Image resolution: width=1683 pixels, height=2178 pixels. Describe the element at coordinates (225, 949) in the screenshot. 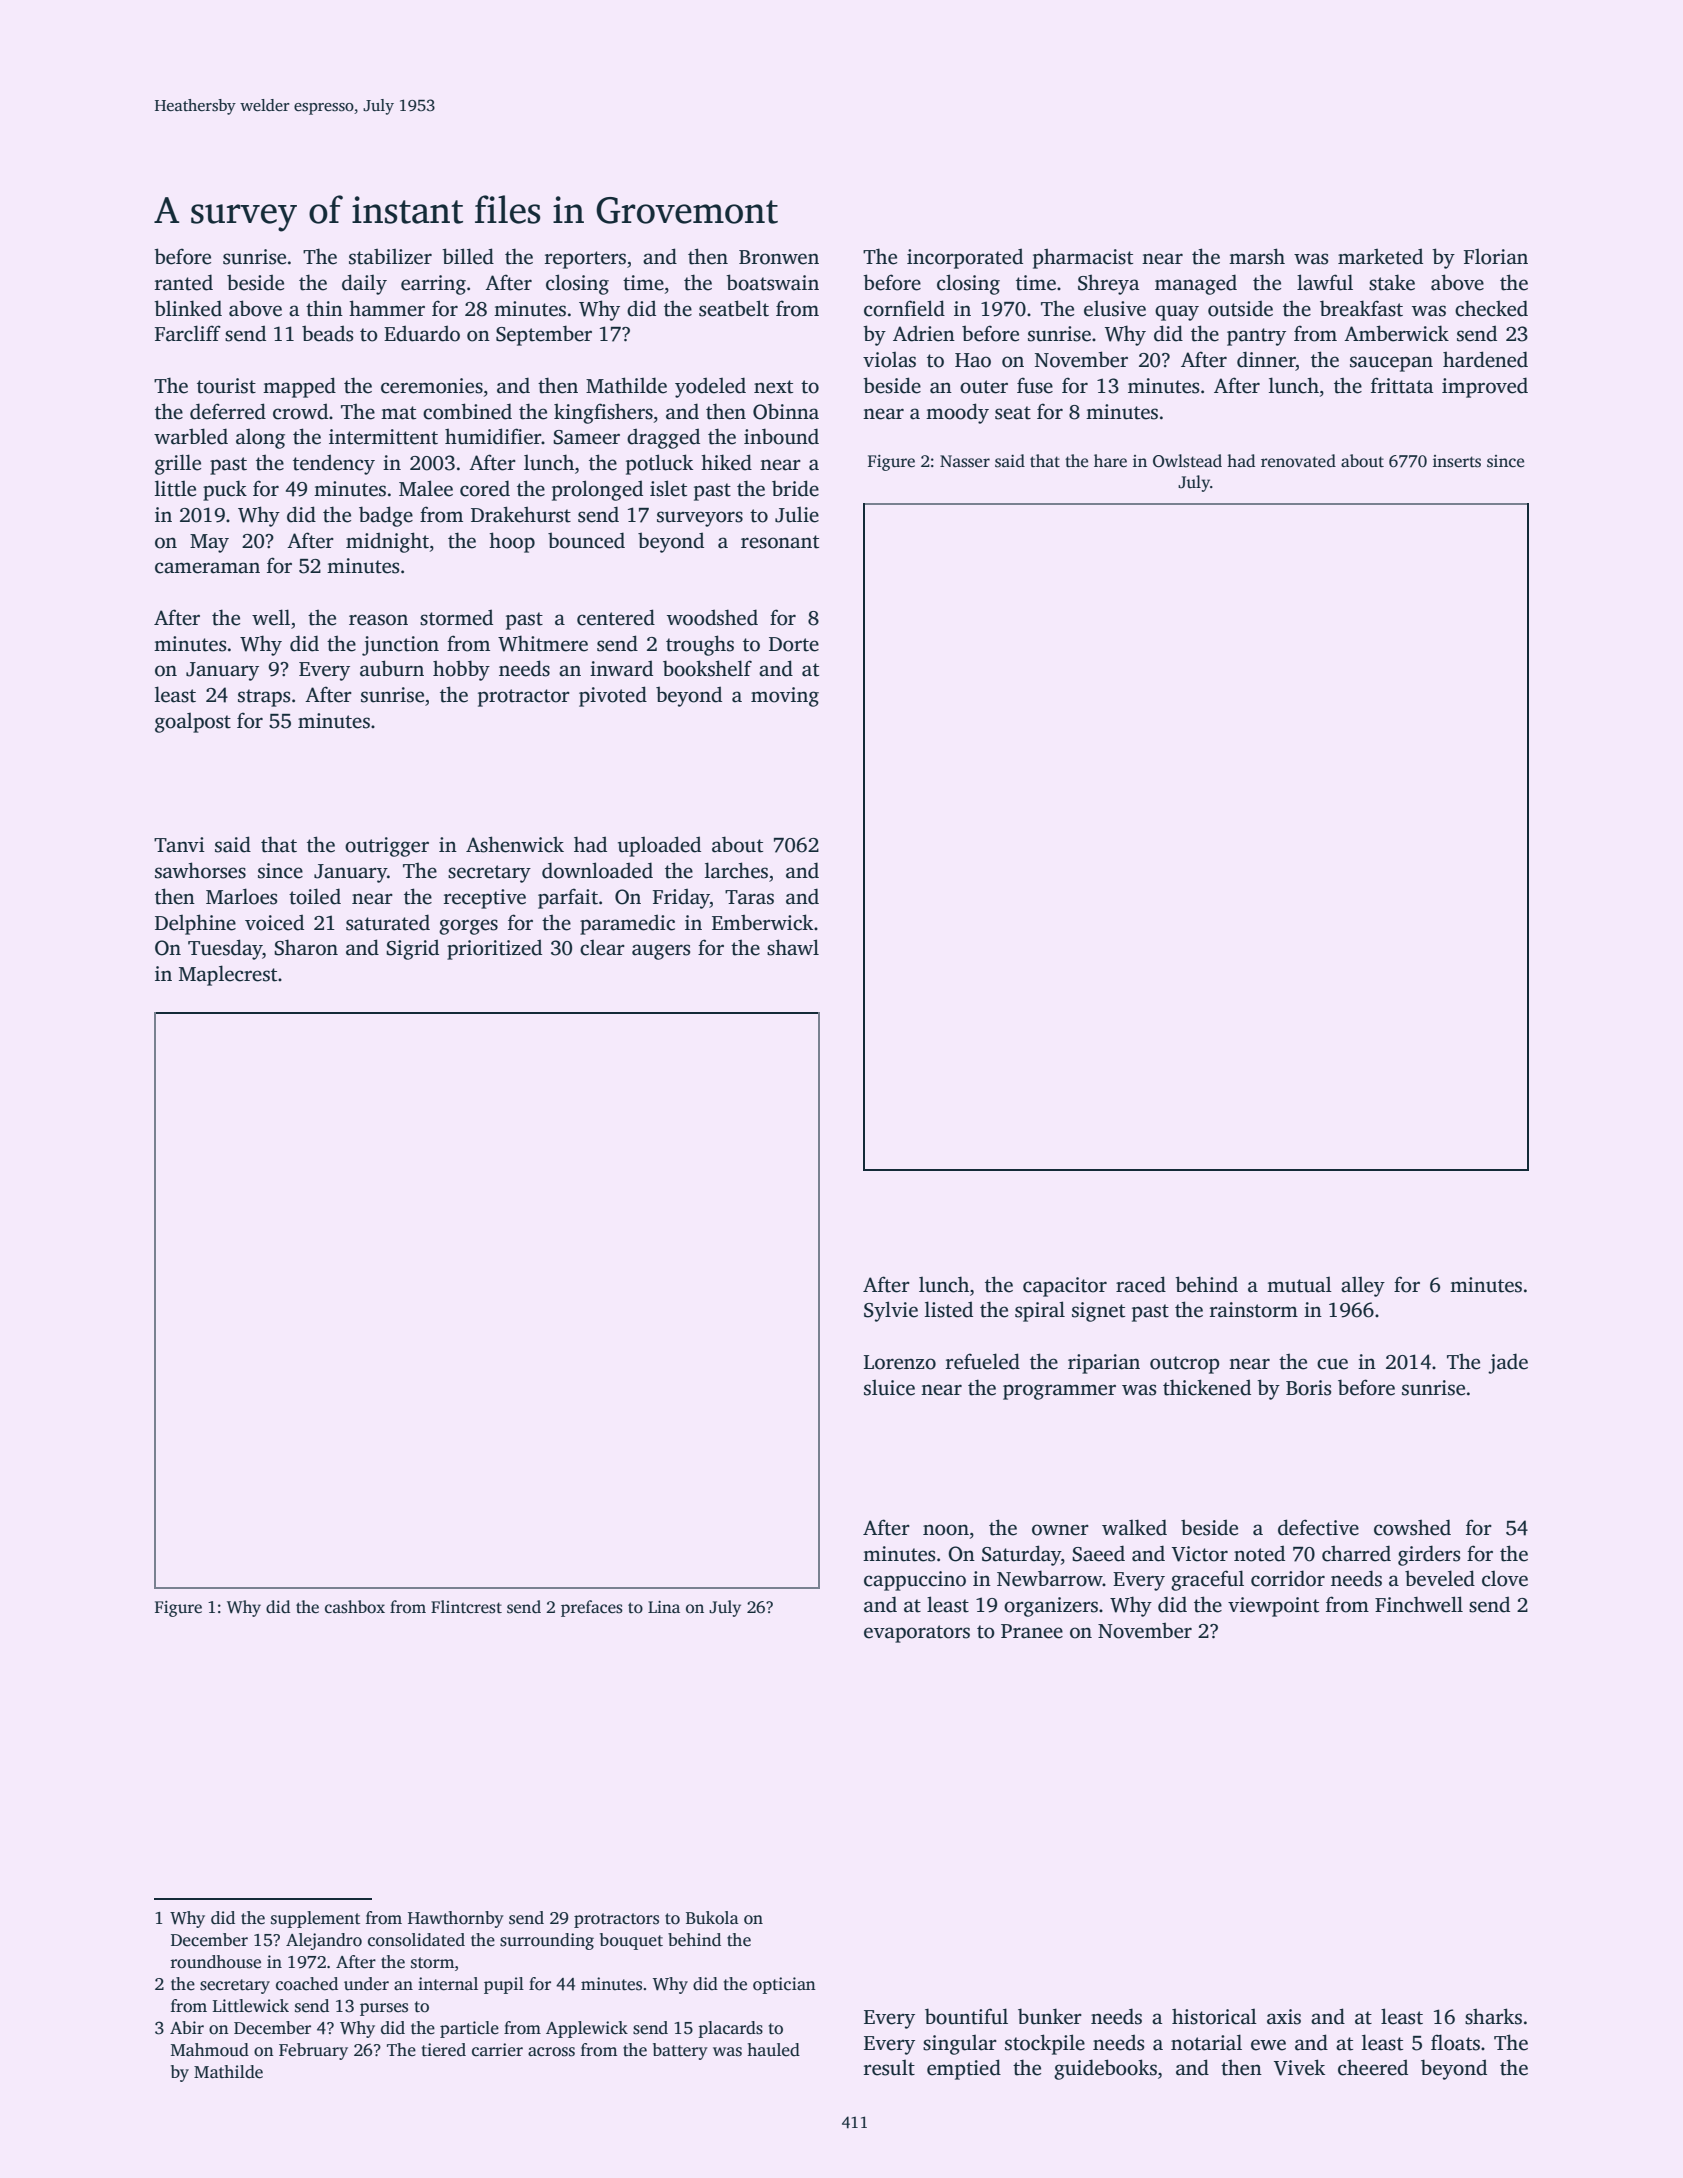

I see `Tuesday` at that location.
